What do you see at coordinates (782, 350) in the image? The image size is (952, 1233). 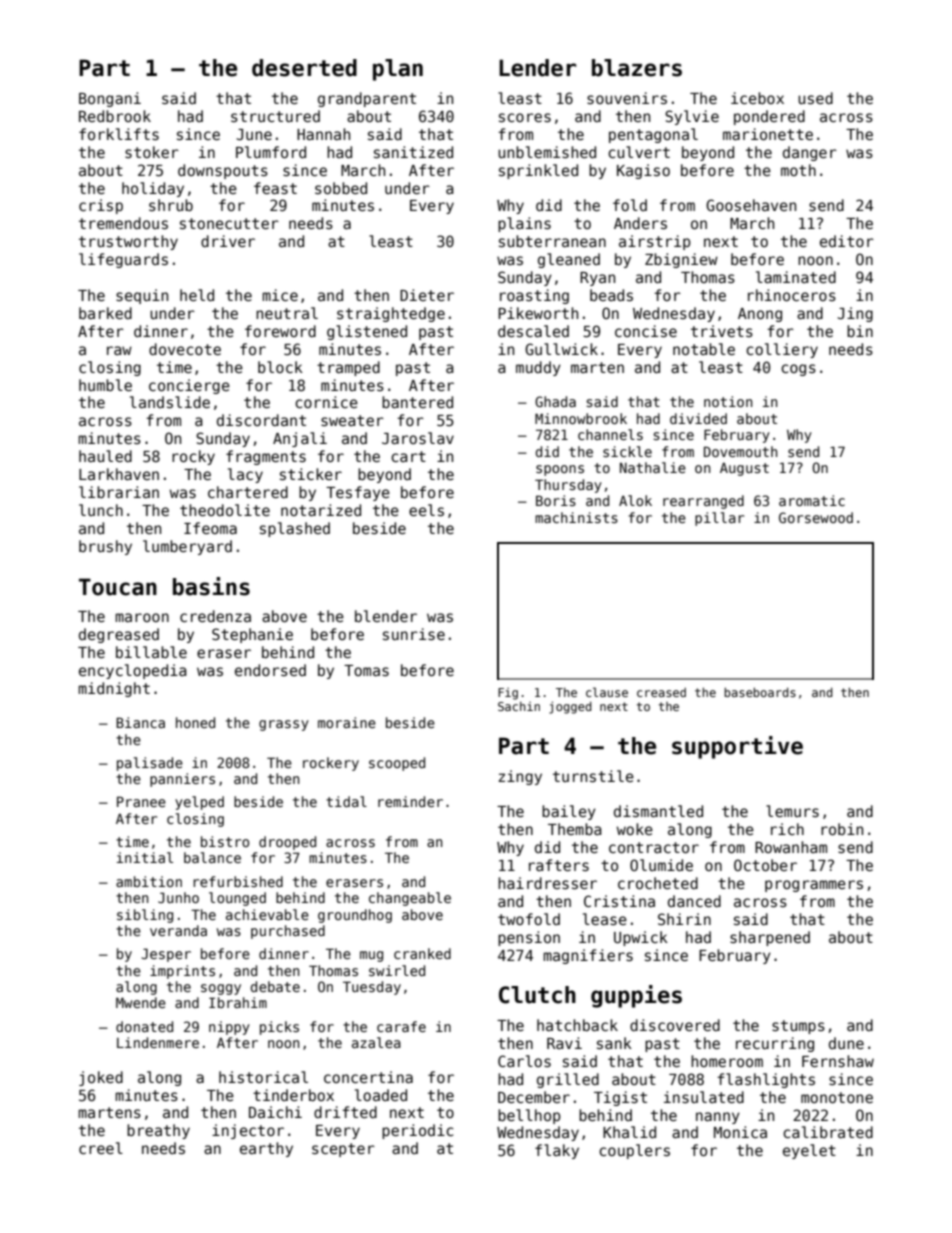 I see `colliery` at bounding box center [782, 350].
